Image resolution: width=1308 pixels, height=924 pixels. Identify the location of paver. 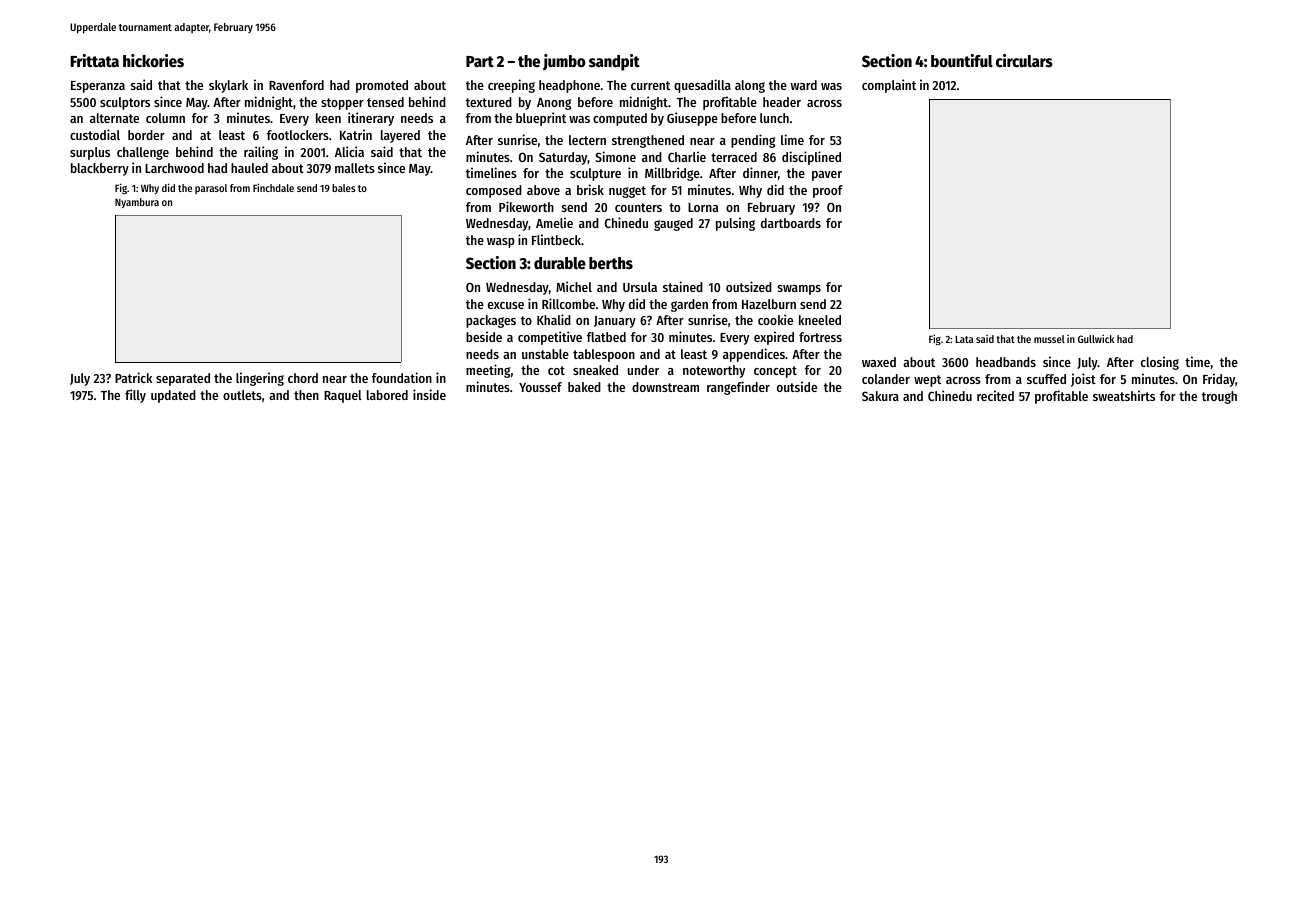
(827, 176).
